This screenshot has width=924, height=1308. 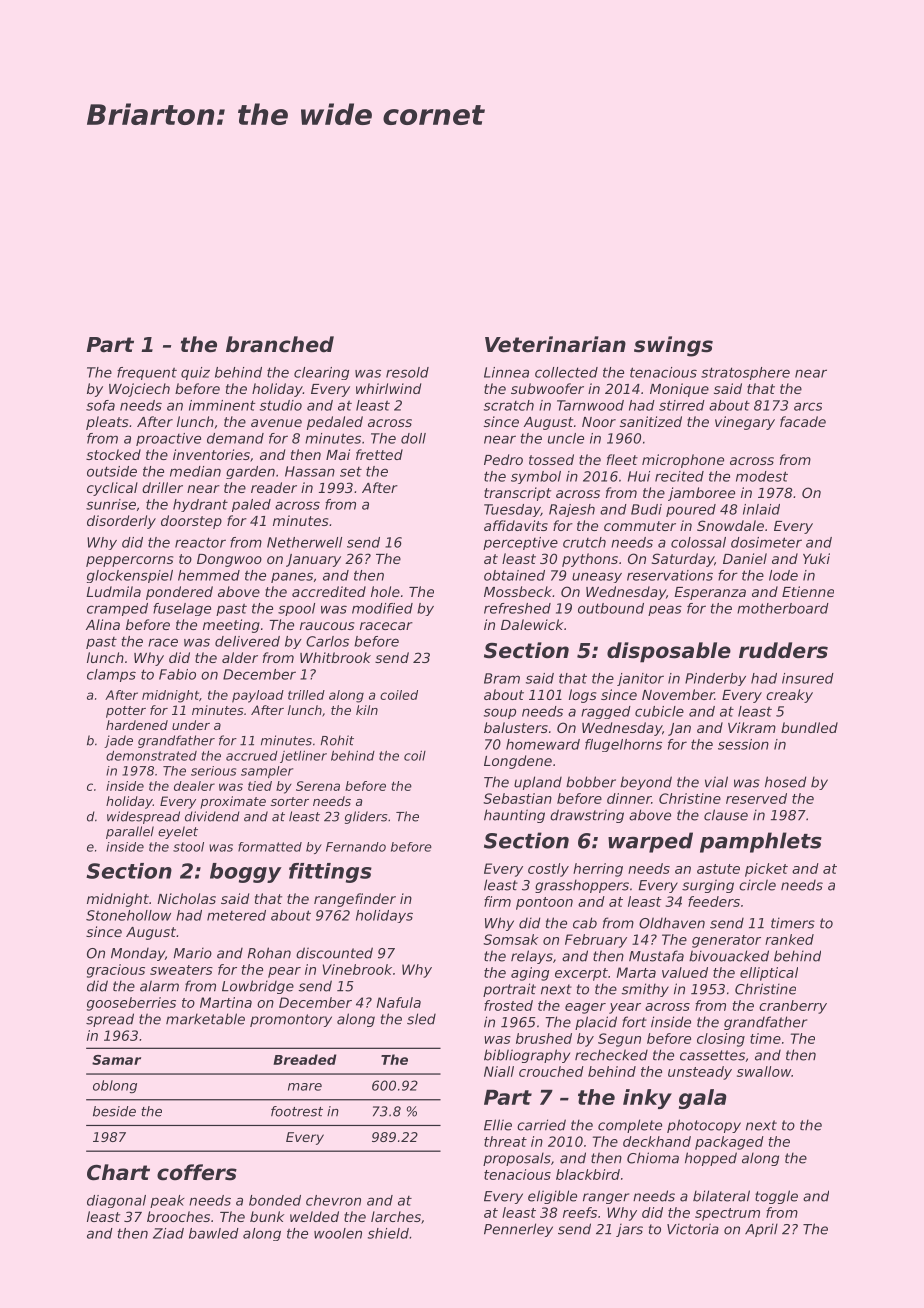 I want to click on April, so click(x=761, y=1230).
